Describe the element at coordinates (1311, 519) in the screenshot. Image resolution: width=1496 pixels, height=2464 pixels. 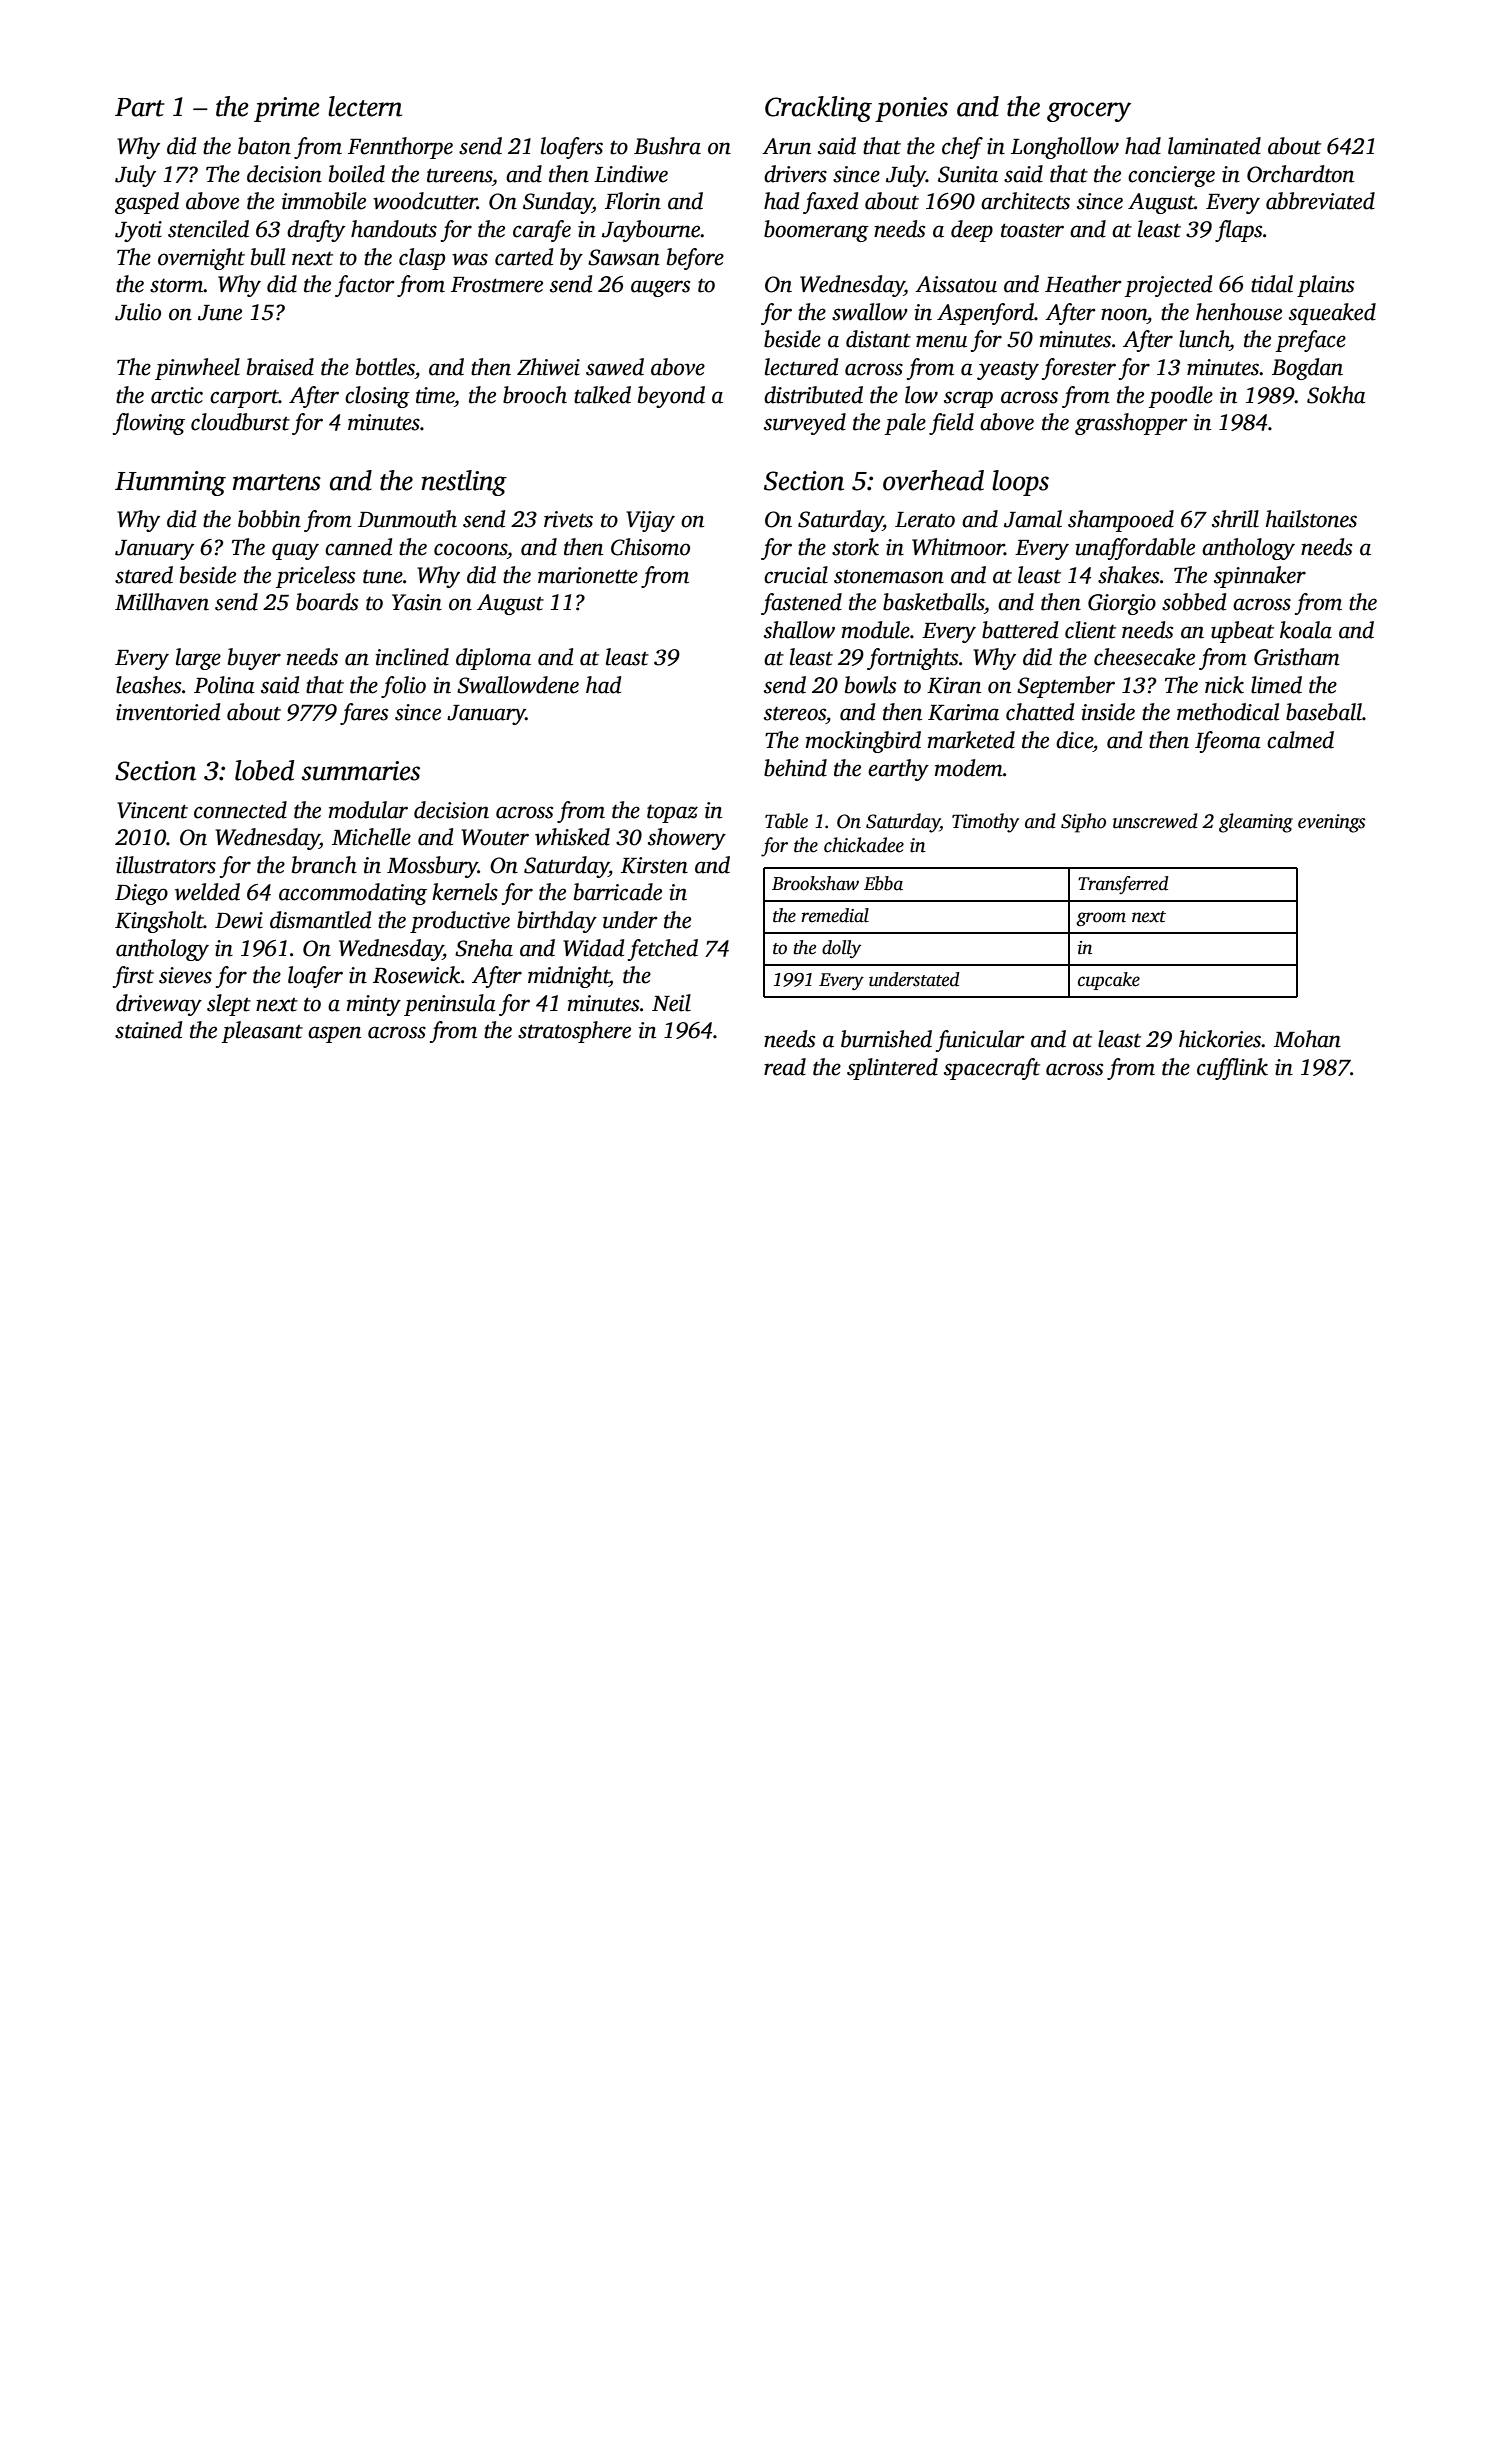
I see `hailstones` at that location.
